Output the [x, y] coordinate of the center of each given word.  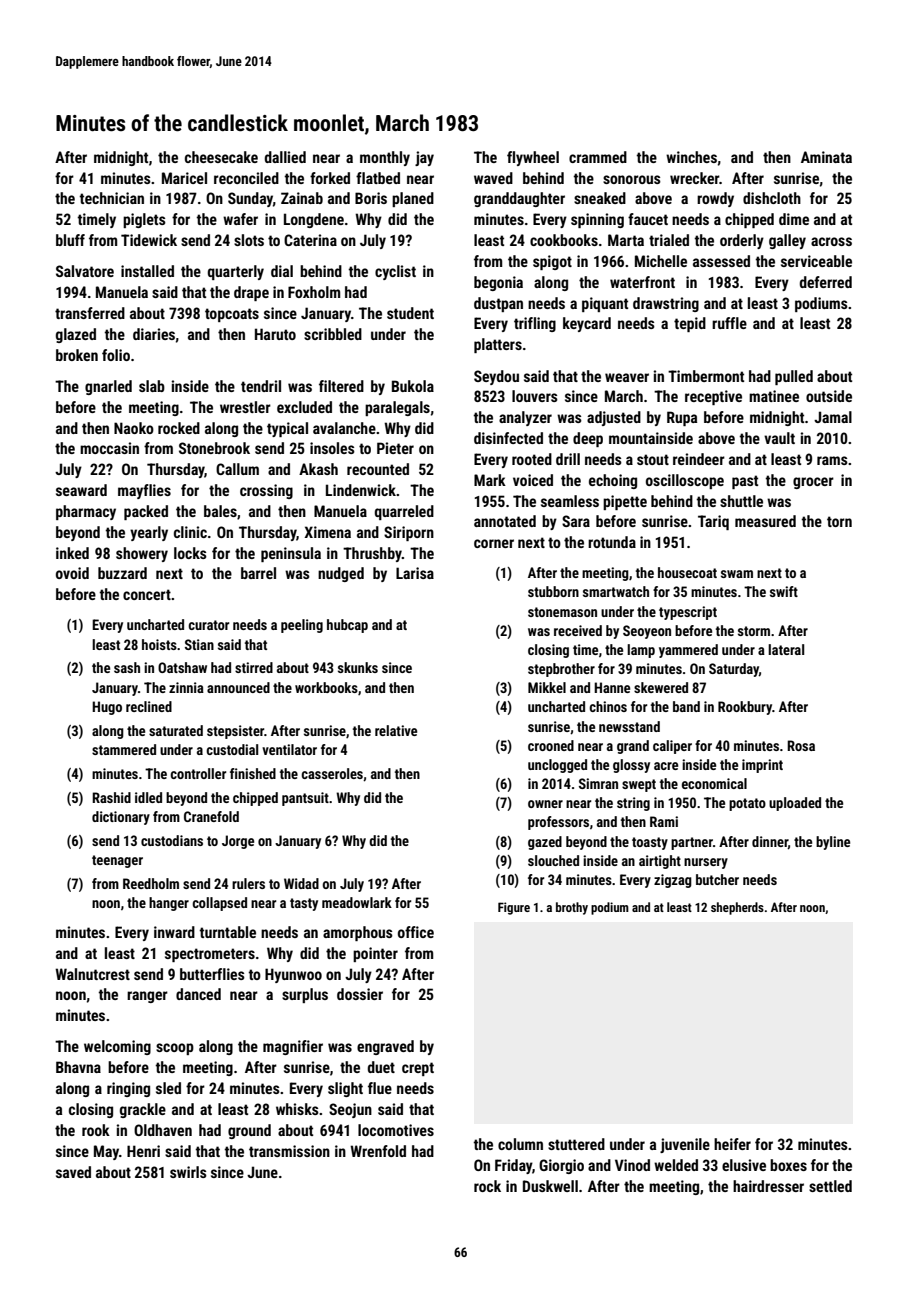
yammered [688, 651]
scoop [175, 1049]
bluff [70, 240]
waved [493, 178]
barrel [258, 573]
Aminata [826, 157]
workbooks [326, 687]
